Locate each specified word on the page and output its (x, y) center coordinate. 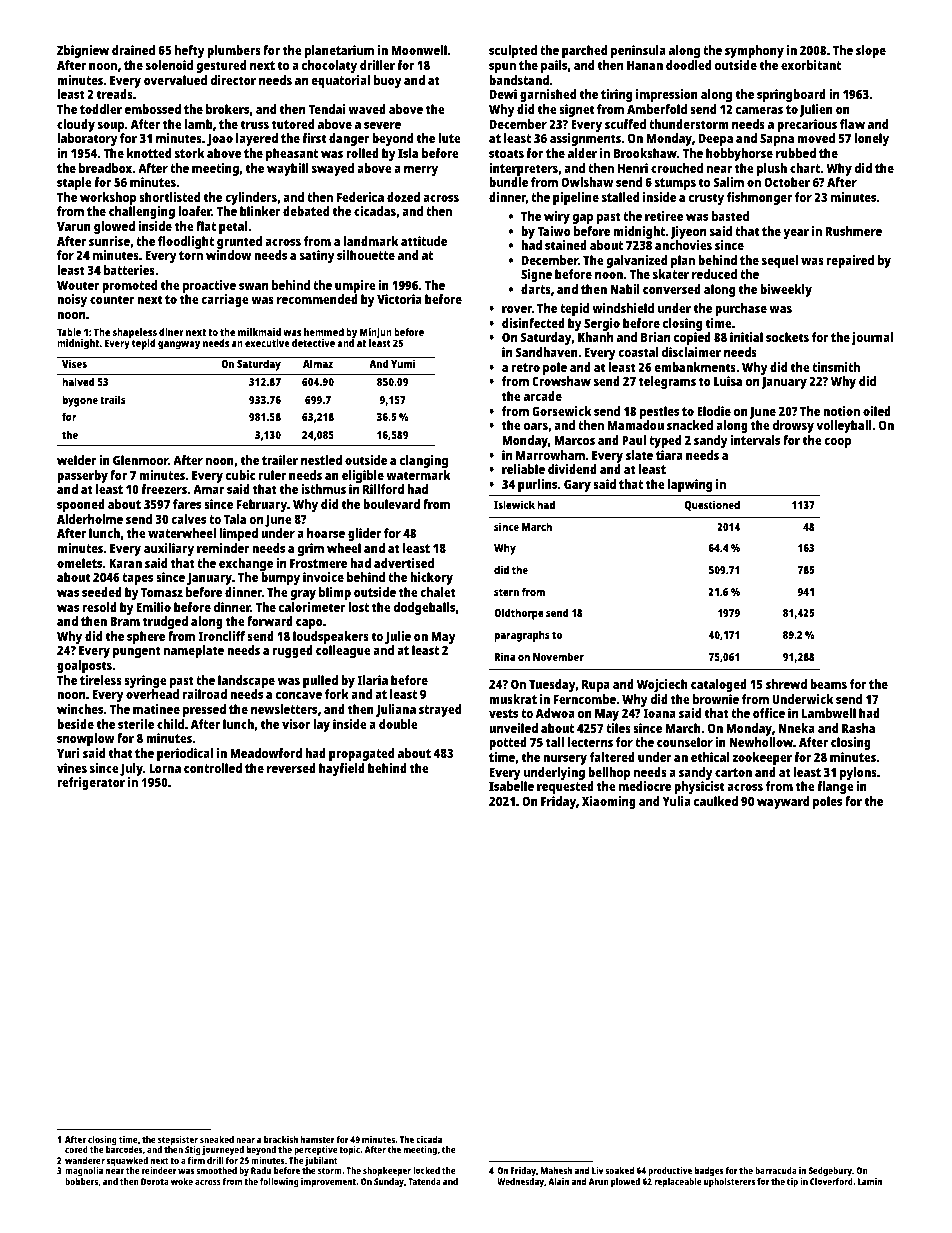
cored (76, 1149)
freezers (164, 489)
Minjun (376, 333)
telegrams (667, 382)
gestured (221, 66)
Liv (597, 1170)
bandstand (519, 80)
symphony (754, 51)
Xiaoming (609, 802)
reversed (291, 768)
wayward (783, 802)
